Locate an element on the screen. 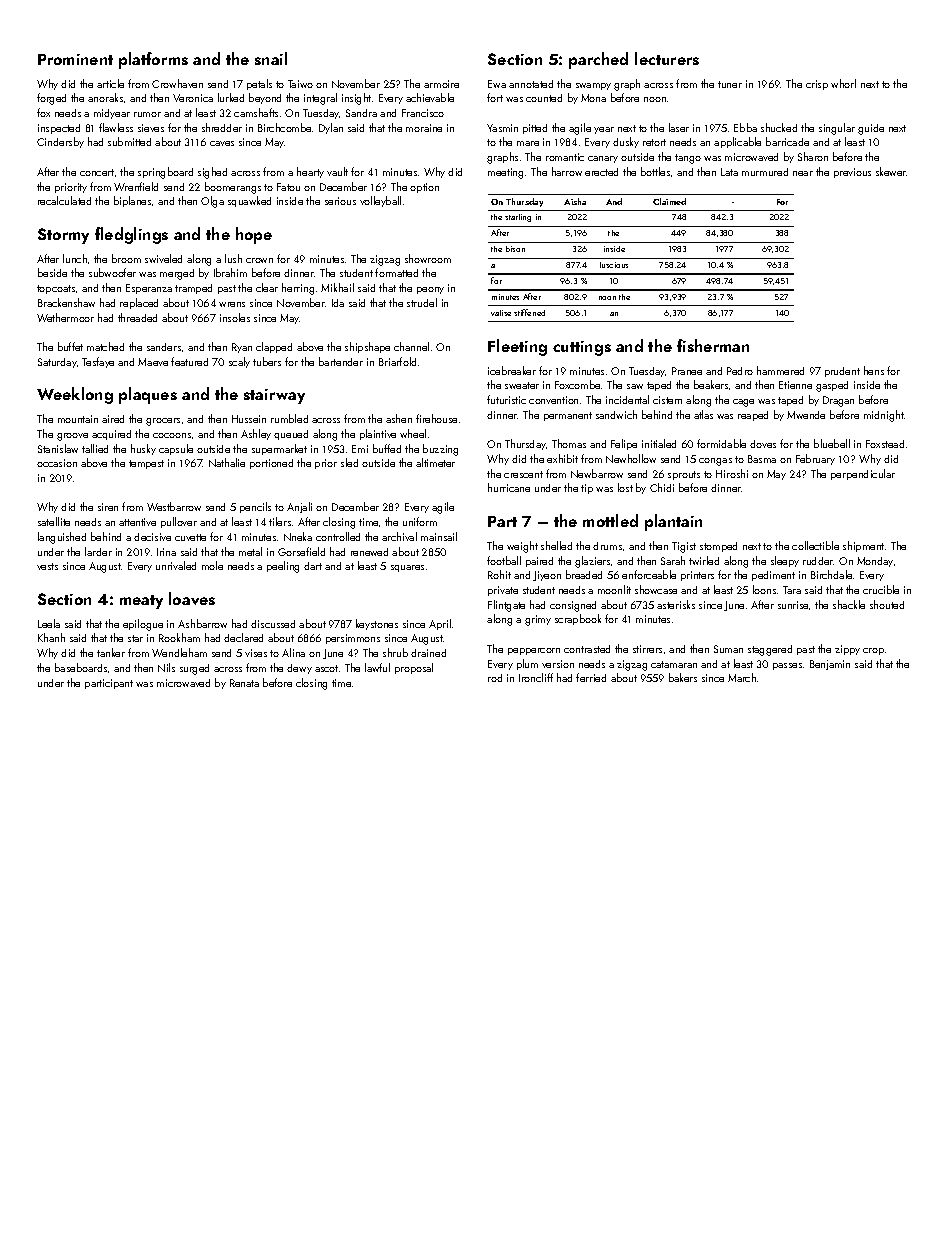  parched is located at coordinates (598, 60).
